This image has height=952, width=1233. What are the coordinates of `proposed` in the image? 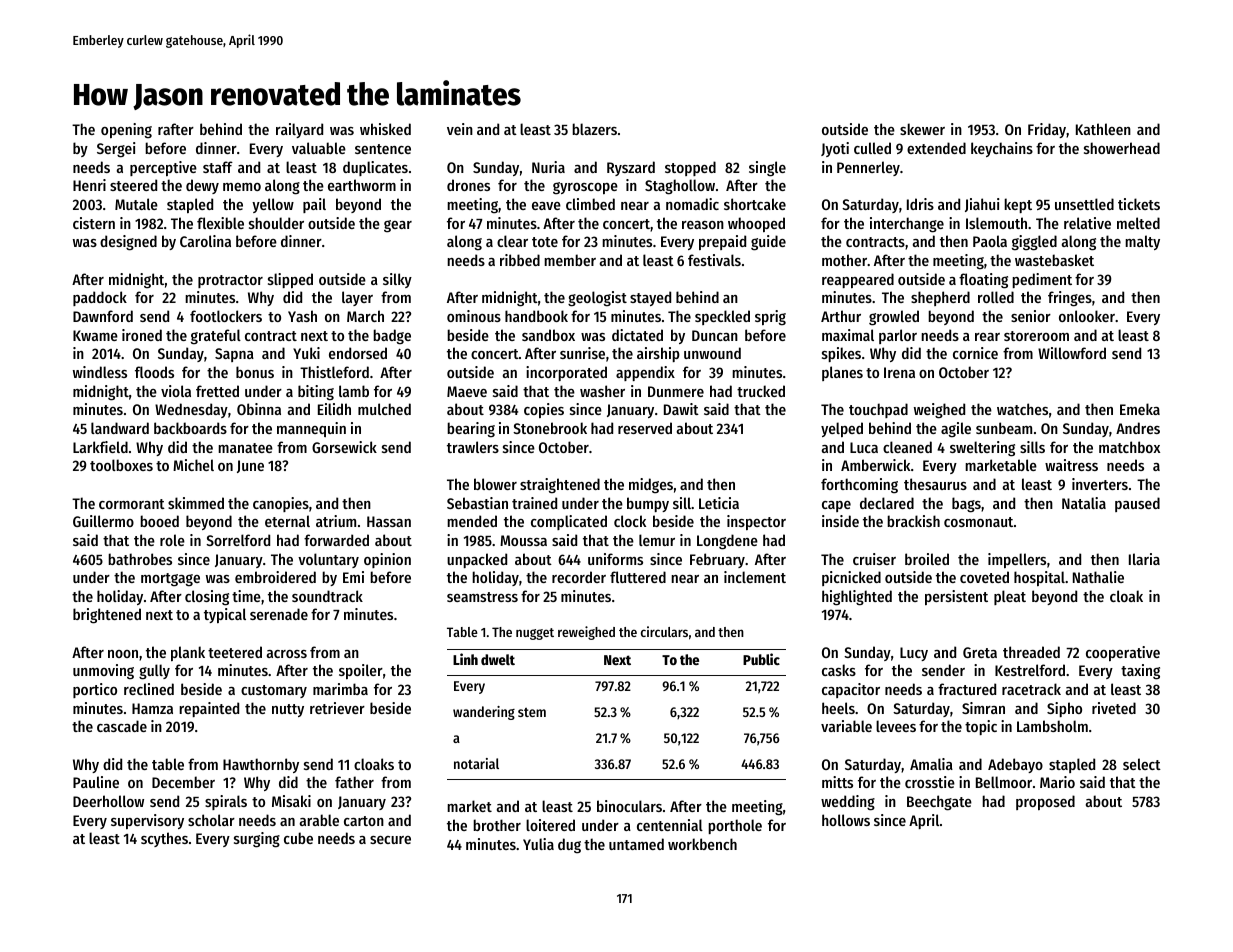 It's located at (1045, 802).
